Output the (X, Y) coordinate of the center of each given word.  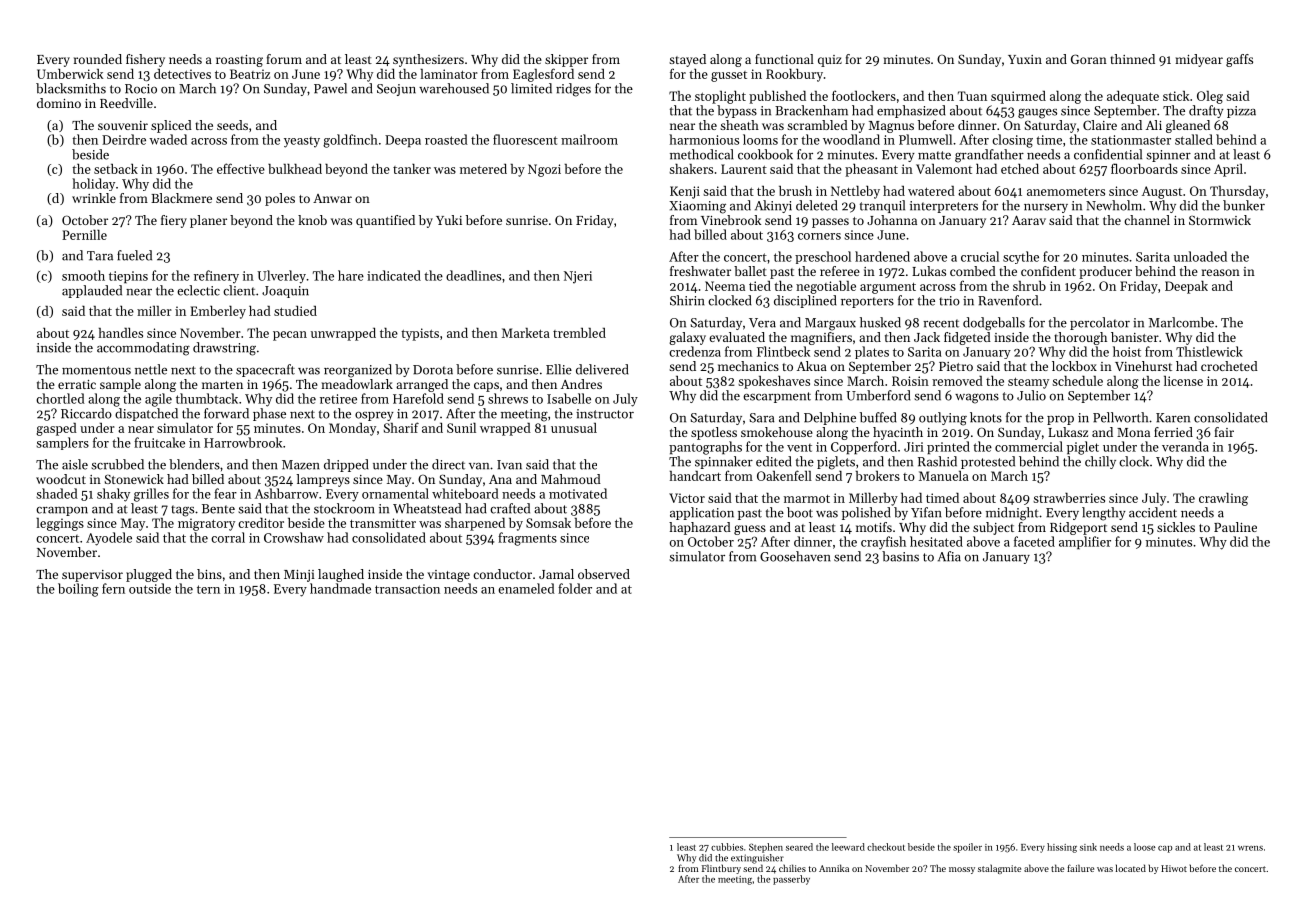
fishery (145, 60)
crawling (1223, 499)
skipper (566, 60)
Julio (1031, 395)
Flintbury (721, 869)
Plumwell (925, 139)
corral (228, 537)
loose (1145, 847)
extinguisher (757, 859)
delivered (602, 369)
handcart (695, 476)
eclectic (198, 290)
